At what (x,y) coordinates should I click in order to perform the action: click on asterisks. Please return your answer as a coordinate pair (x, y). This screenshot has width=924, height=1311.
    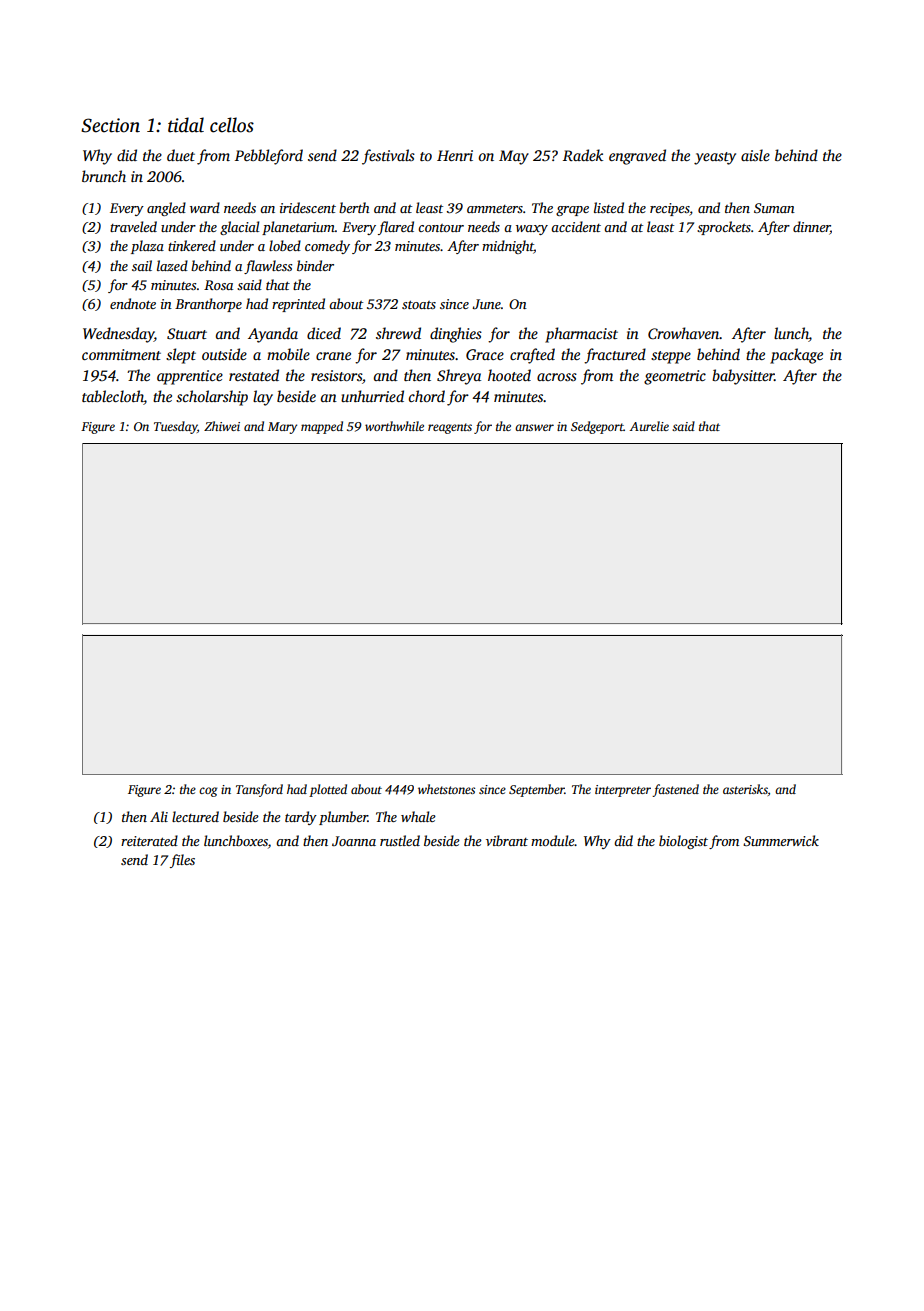
    Looking at the image, I should click on (745, 789).
